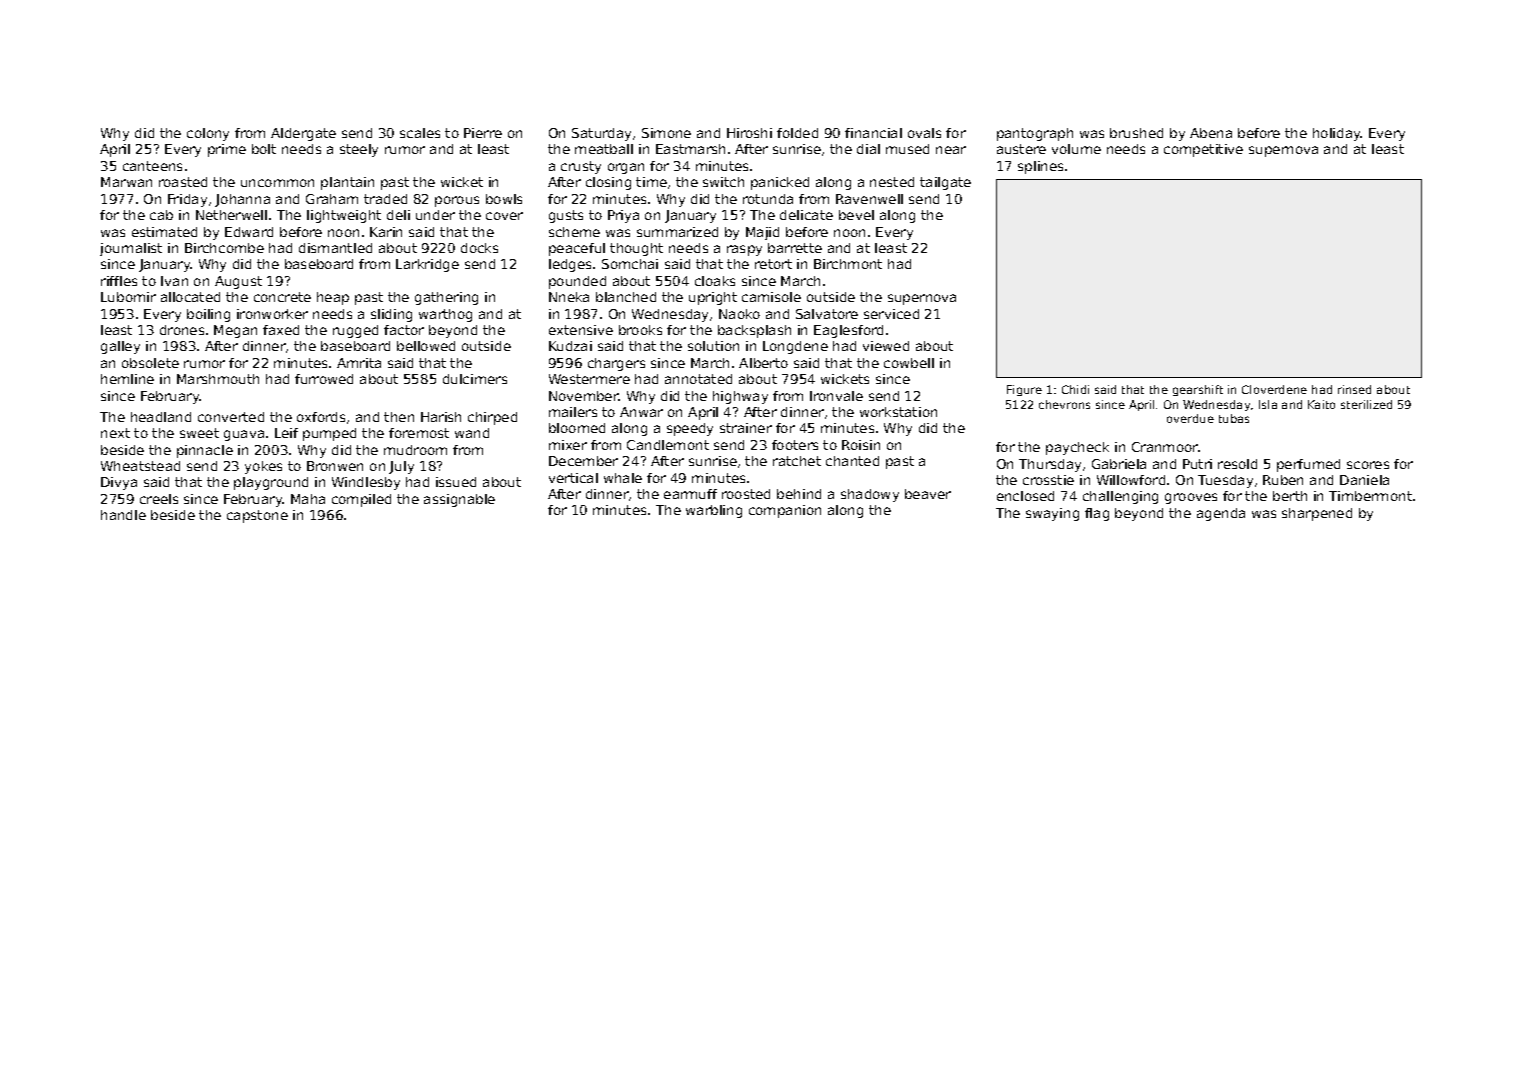  What do you see at coordinates (780, 183) in the screenshot?
I see `panicked` at bounding box center [780, 183].
